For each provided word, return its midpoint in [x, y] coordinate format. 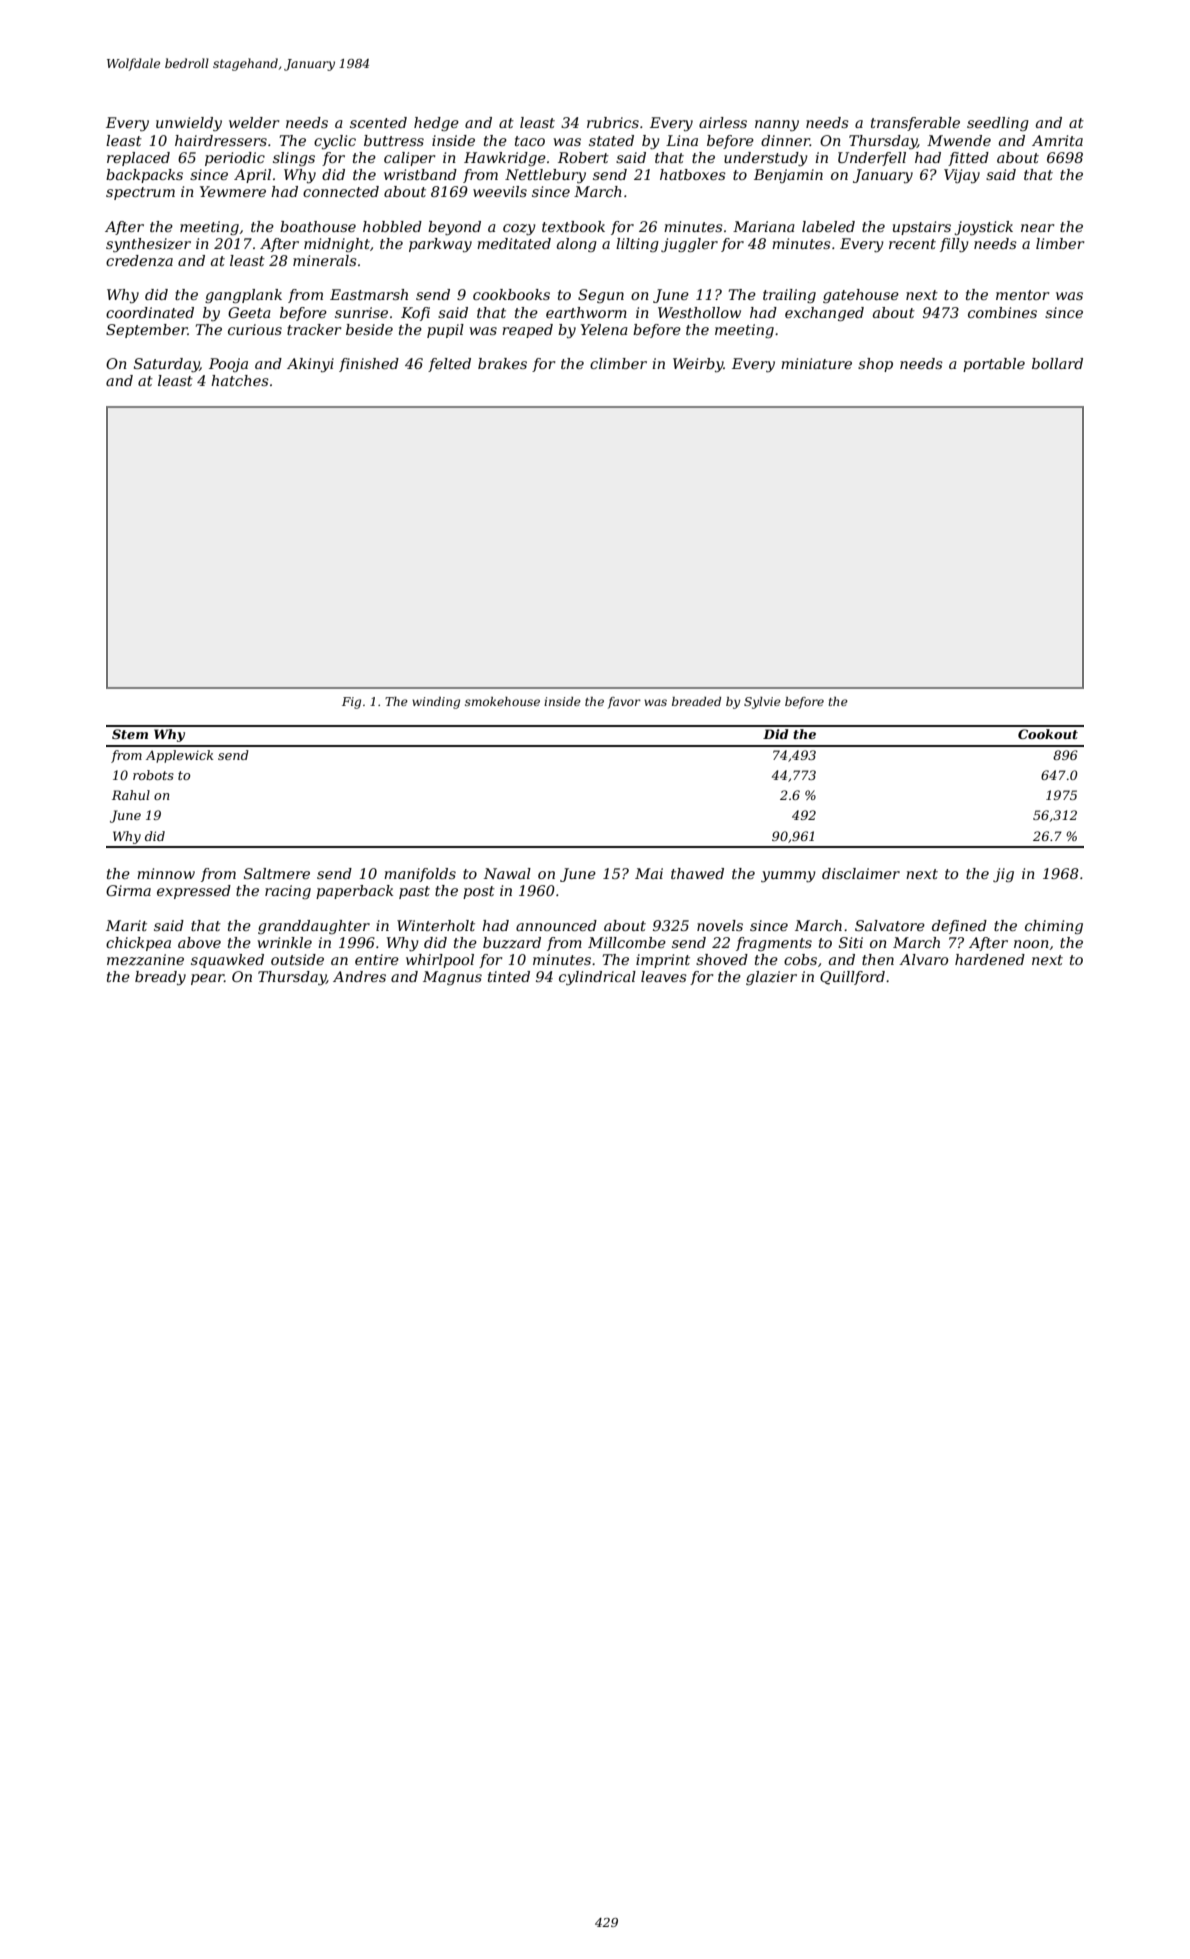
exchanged [824, 314]
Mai [649, 873]
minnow [166, 873]
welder [254, 122]
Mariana [764, 226]
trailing [789, 296]
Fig [351, 703]
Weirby [698, 365]
